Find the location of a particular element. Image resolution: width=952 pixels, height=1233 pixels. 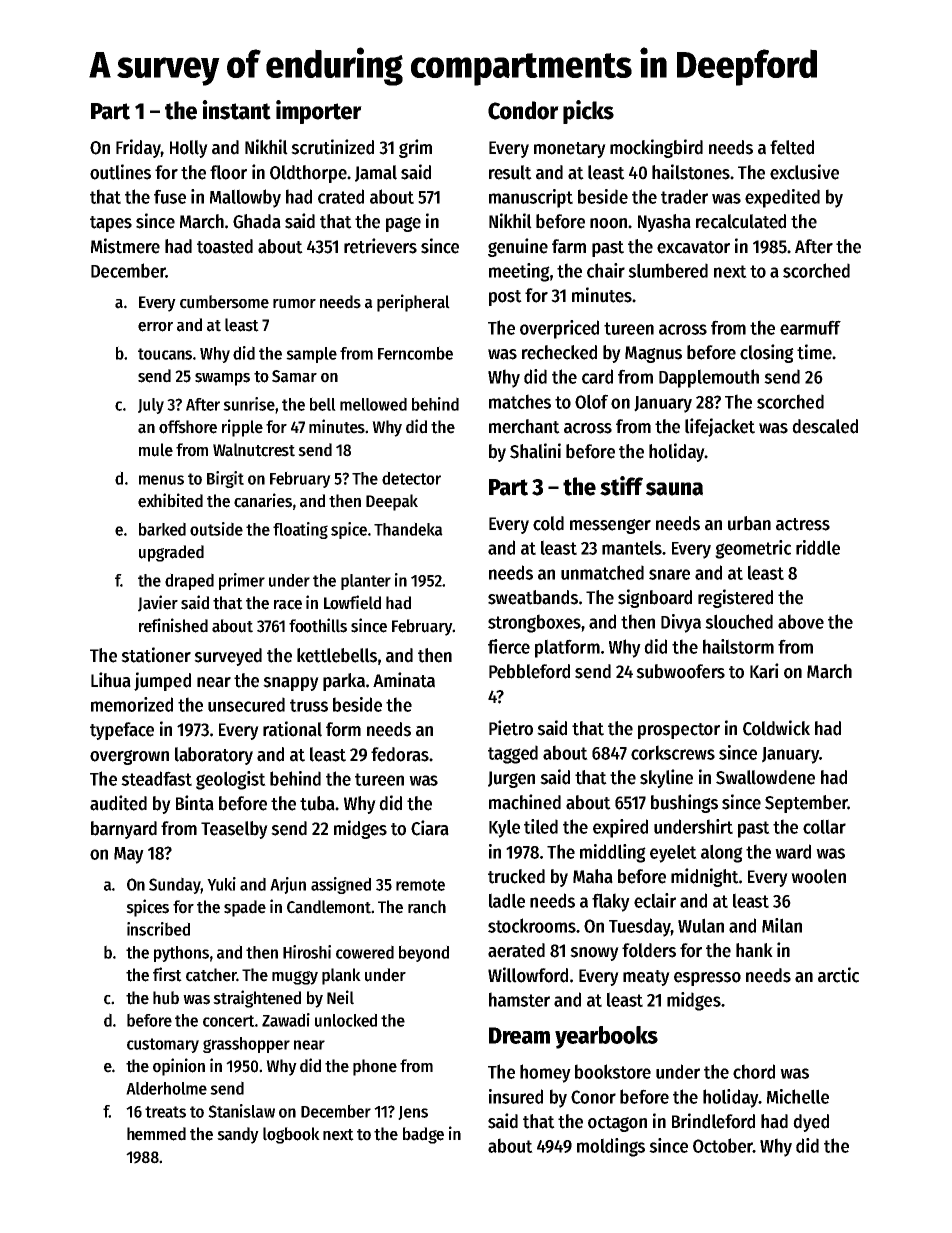

hank is located at coordinates (754, 950).
